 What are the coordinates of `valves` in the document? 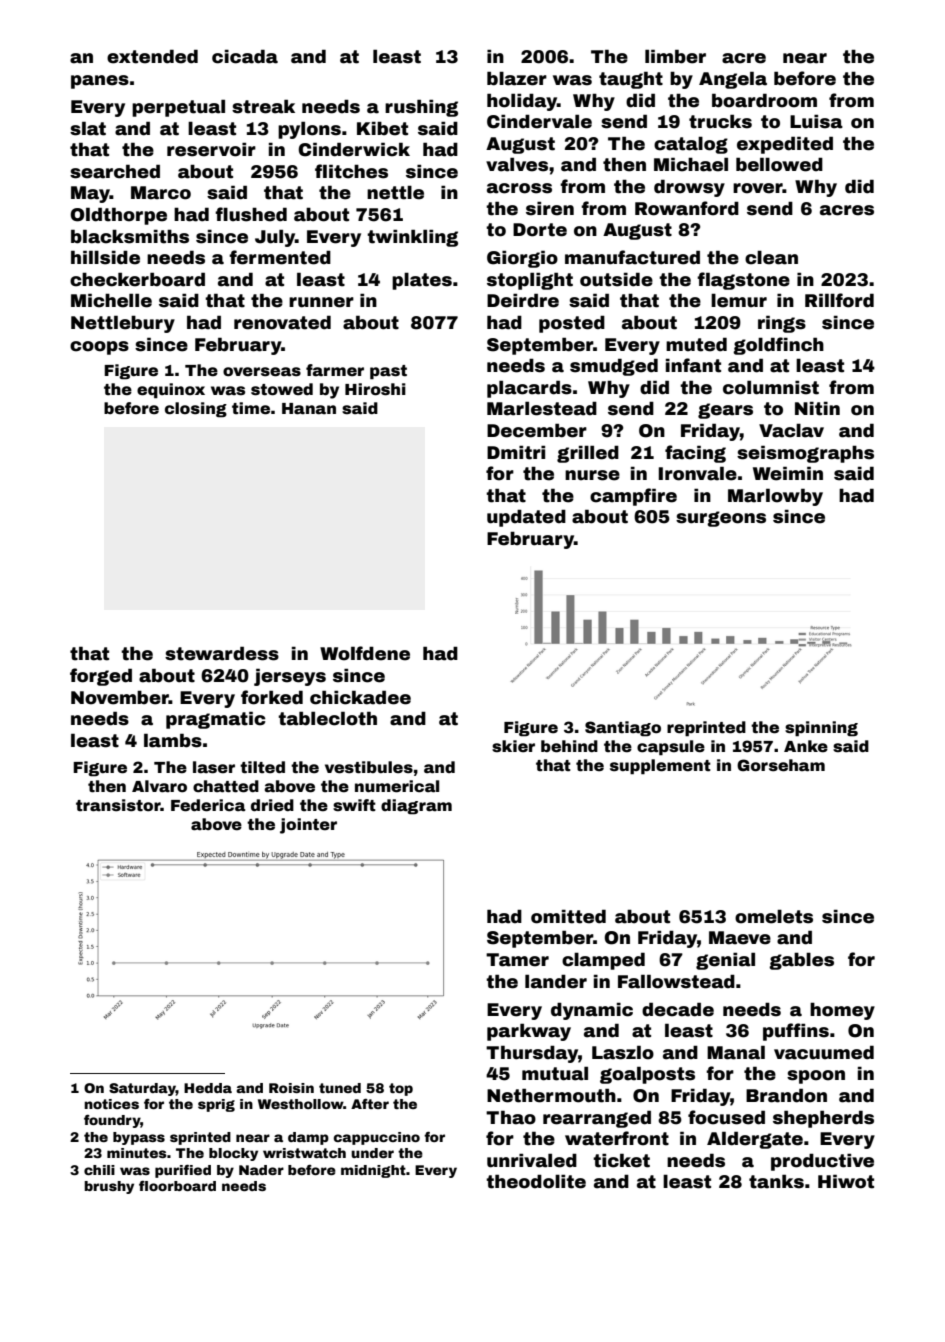 It's located at (517, 164).
